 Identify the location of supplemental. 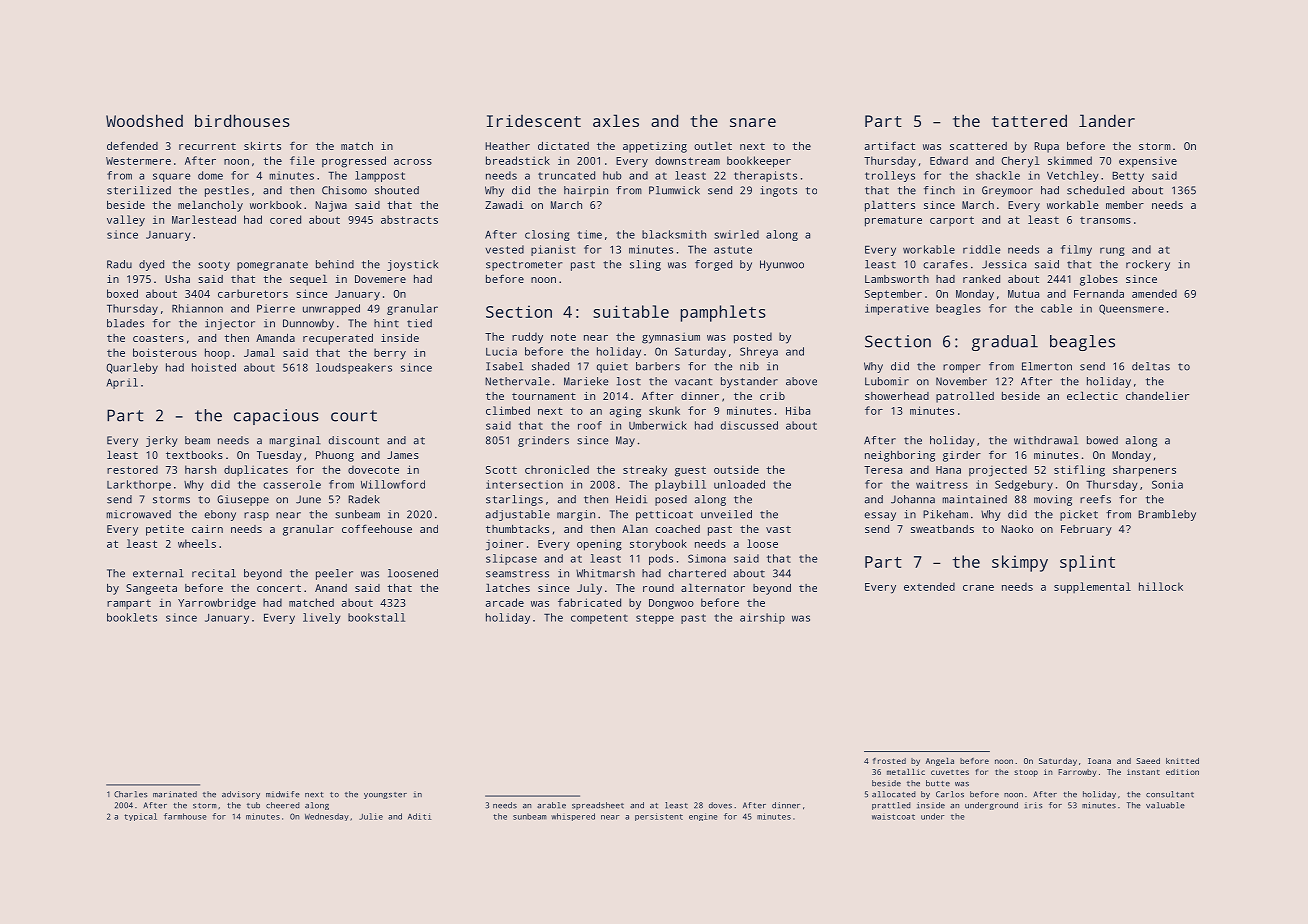
(1092, 588).
